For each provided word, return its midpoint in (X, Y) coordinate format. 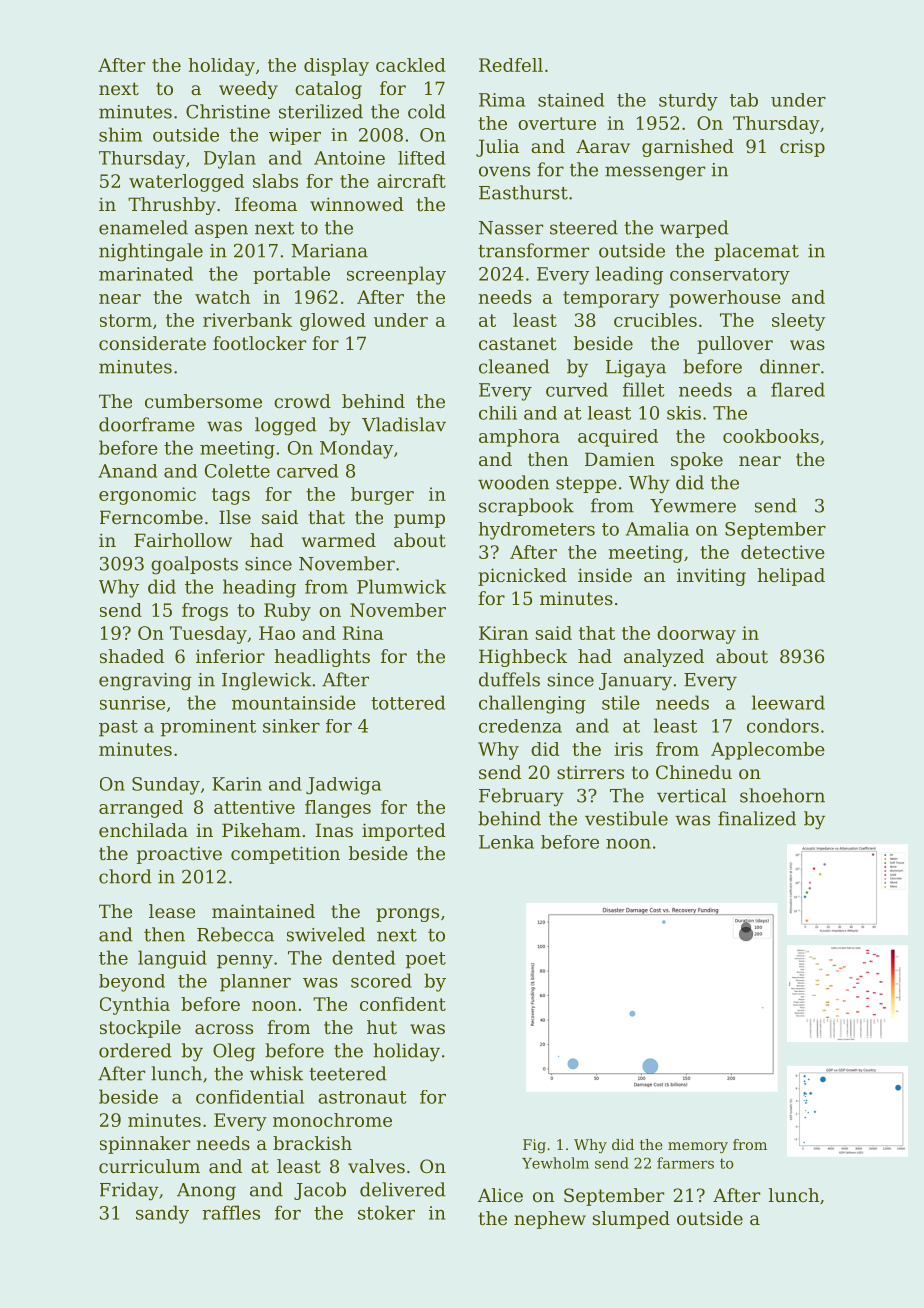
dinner (790, 366)
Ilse (235, 517)
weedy (248, 90)
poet (426, 960)
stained (571, 100)
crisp (802, 148)
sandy (162, 1214)
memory (698, 1147)
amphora (519, 438)
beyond (132, 983)
